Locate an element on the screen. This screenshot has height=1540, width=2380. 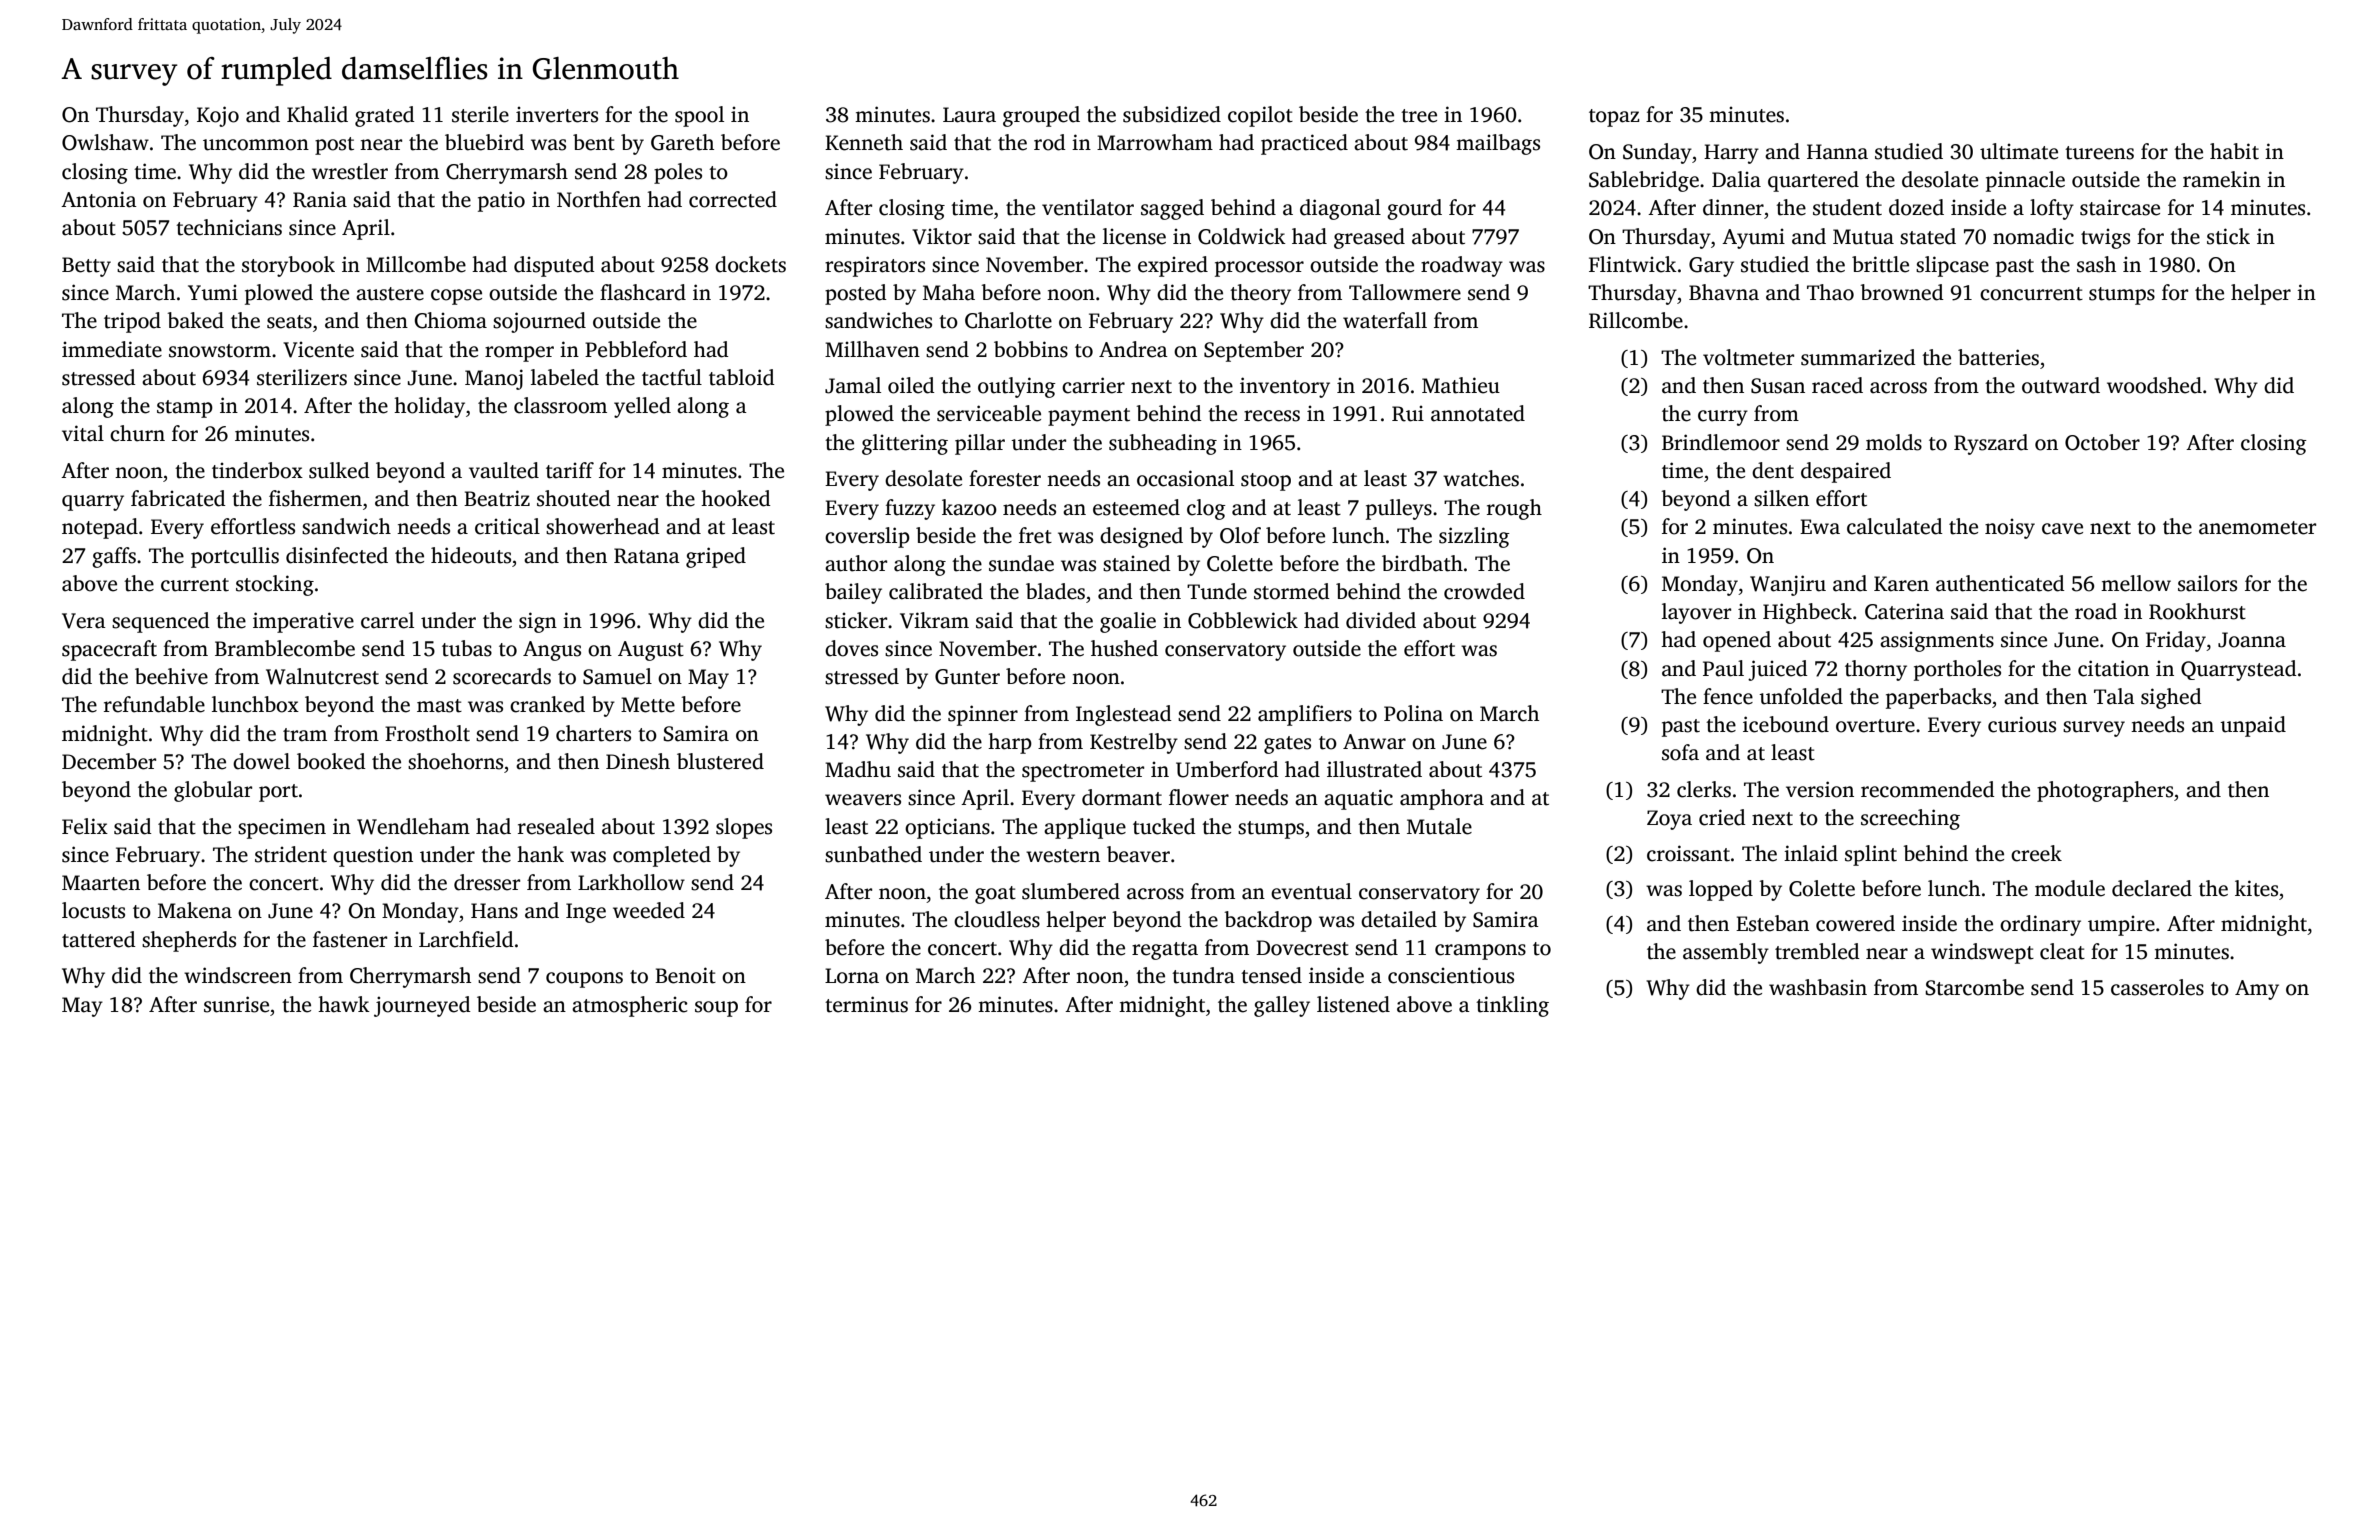
topaz is located at coordinates (1614, 118).
